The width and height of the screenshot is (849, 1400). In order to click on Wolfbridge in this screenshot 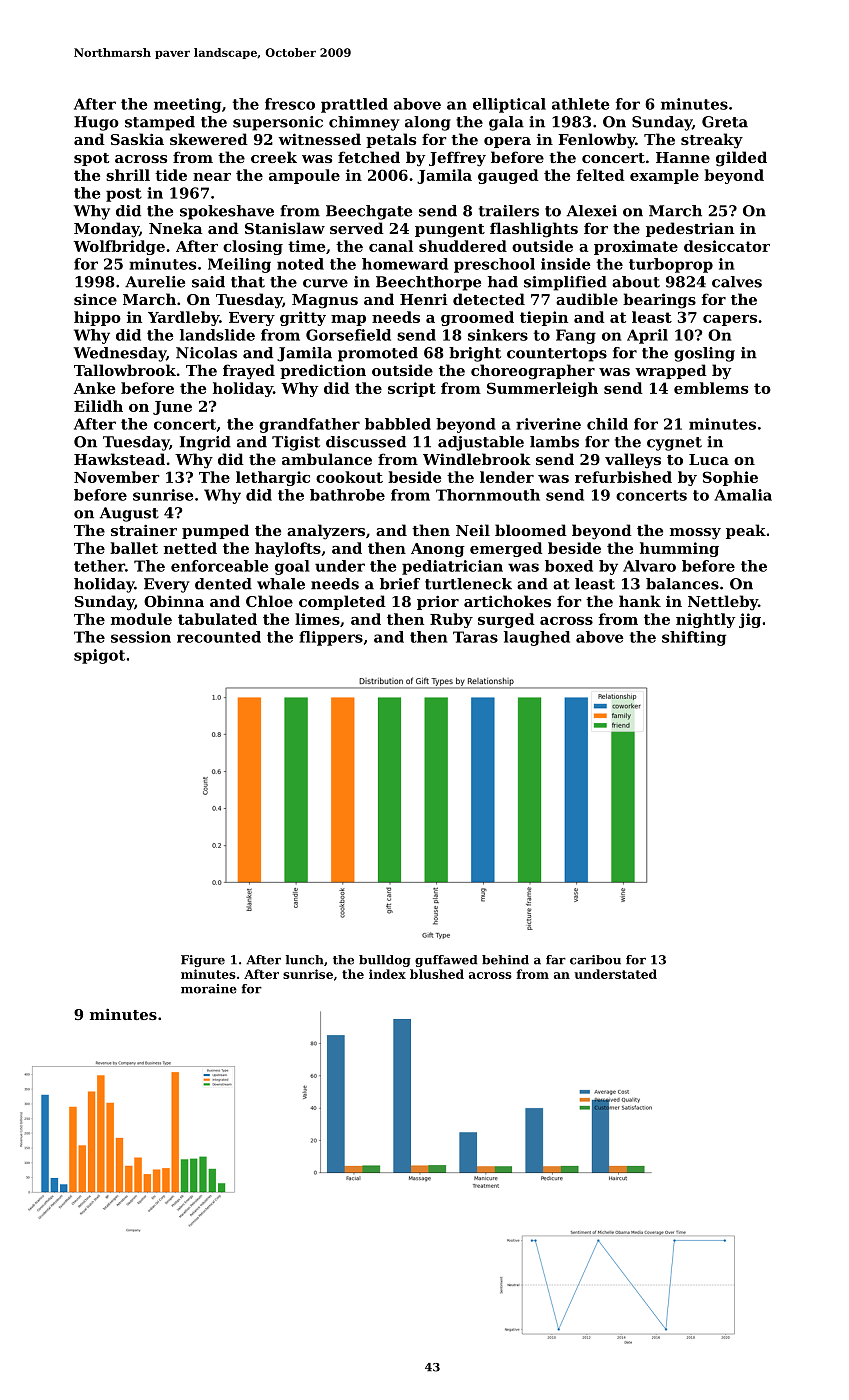, I will do `click(119, 247)`.
